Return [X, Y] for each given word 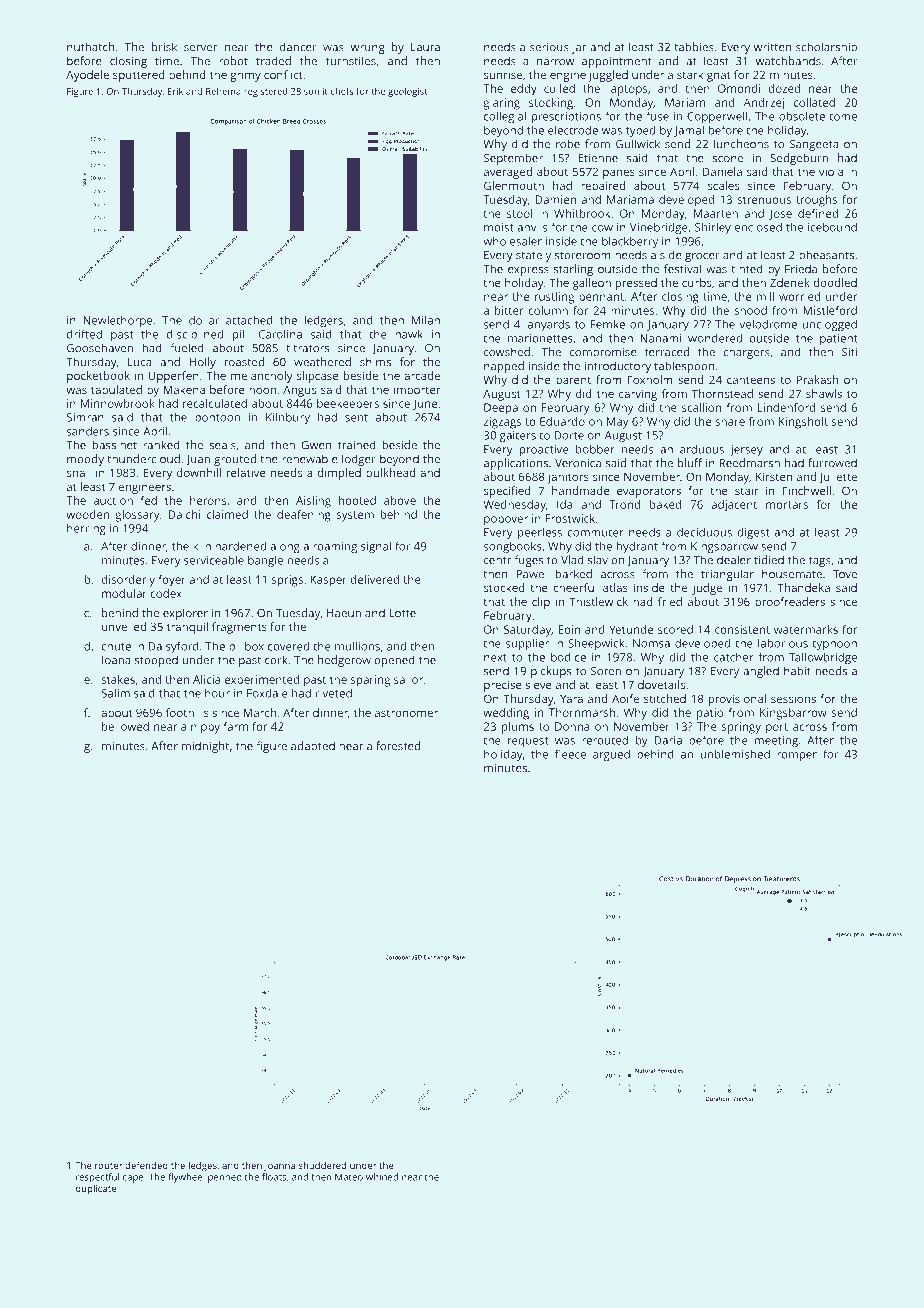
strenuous [764, 200]
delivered [374, 579]
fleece [570, 754]
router [108, 1166]
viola [831, 171]
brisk [164, 47]
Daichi [184, 514]
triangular [727, 575]
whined [382, 1177]
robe [568, 144]
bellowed [125, 726]
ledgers [324, 322]
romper [797, 756]
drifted [84, 334]
